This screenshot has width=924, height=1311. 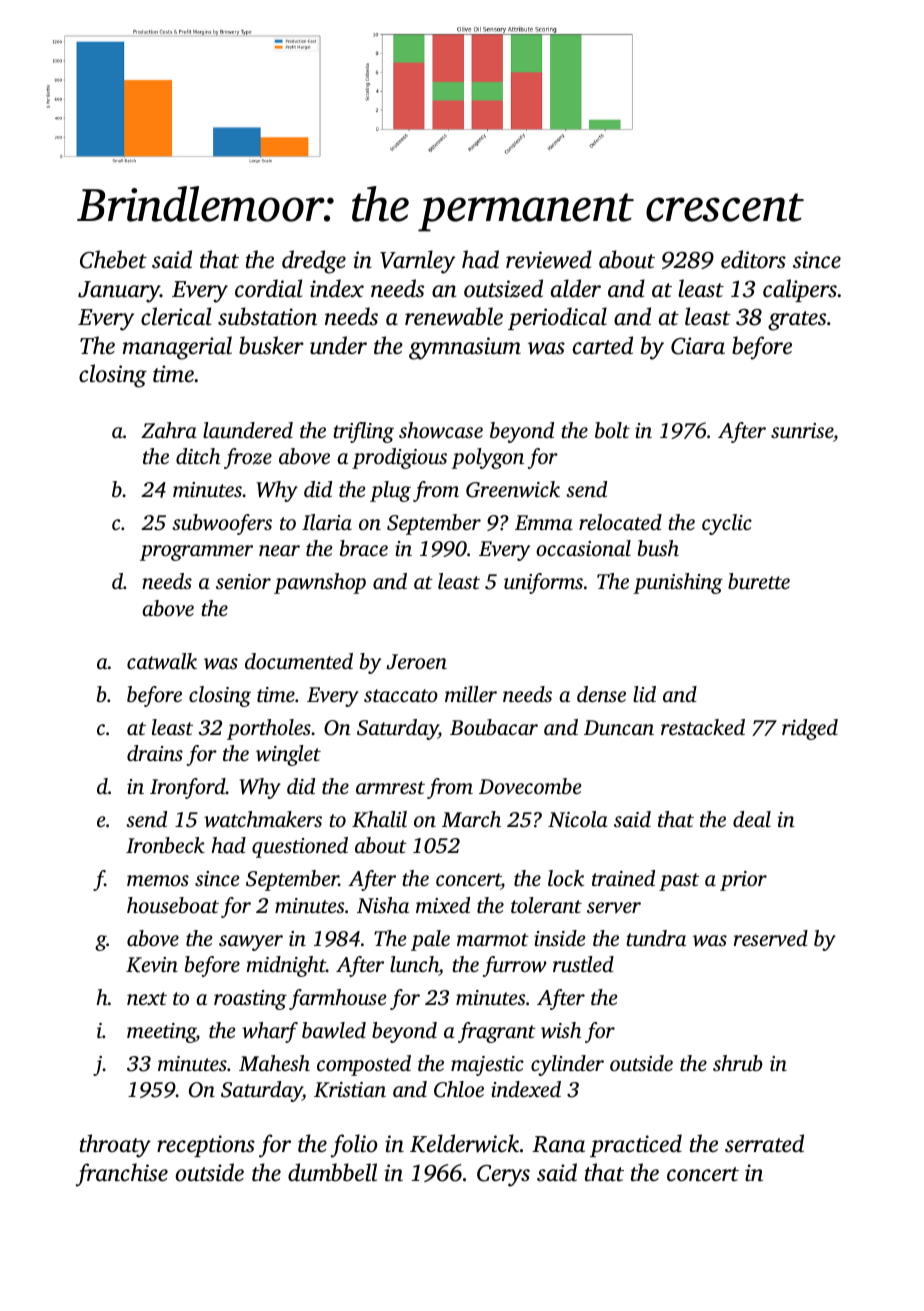 I want to click on serrated, so click(x=764, y=1143).
